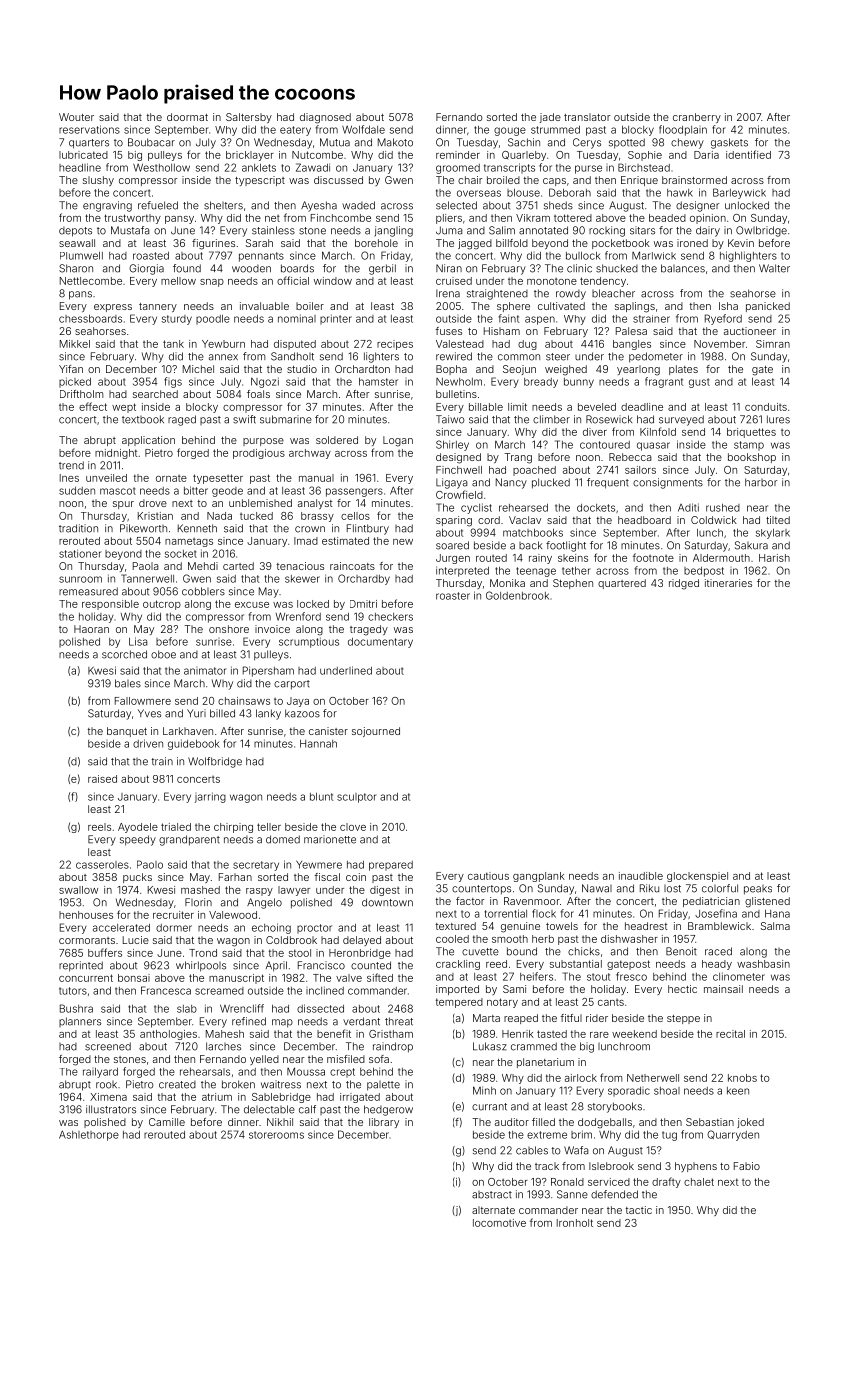 Image resolution: width=849 pixels, height=1400 pixels. Describe the element at coordinates (697, 877) in the screenshot. I see `glockenspiel` at that location.
